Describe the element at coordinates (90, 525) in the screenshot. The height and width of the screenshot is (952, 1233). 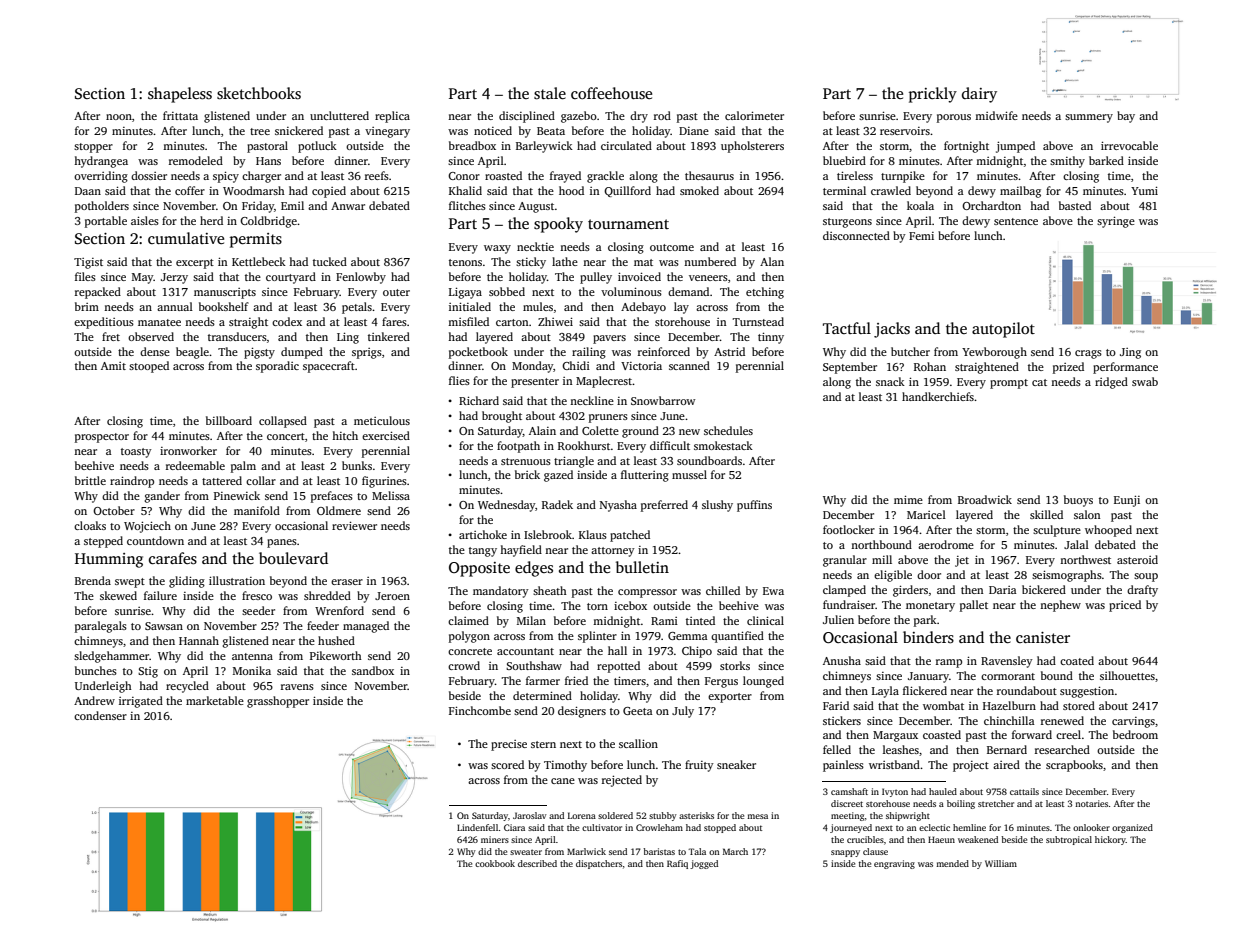
I see `cloaks` at that location.
